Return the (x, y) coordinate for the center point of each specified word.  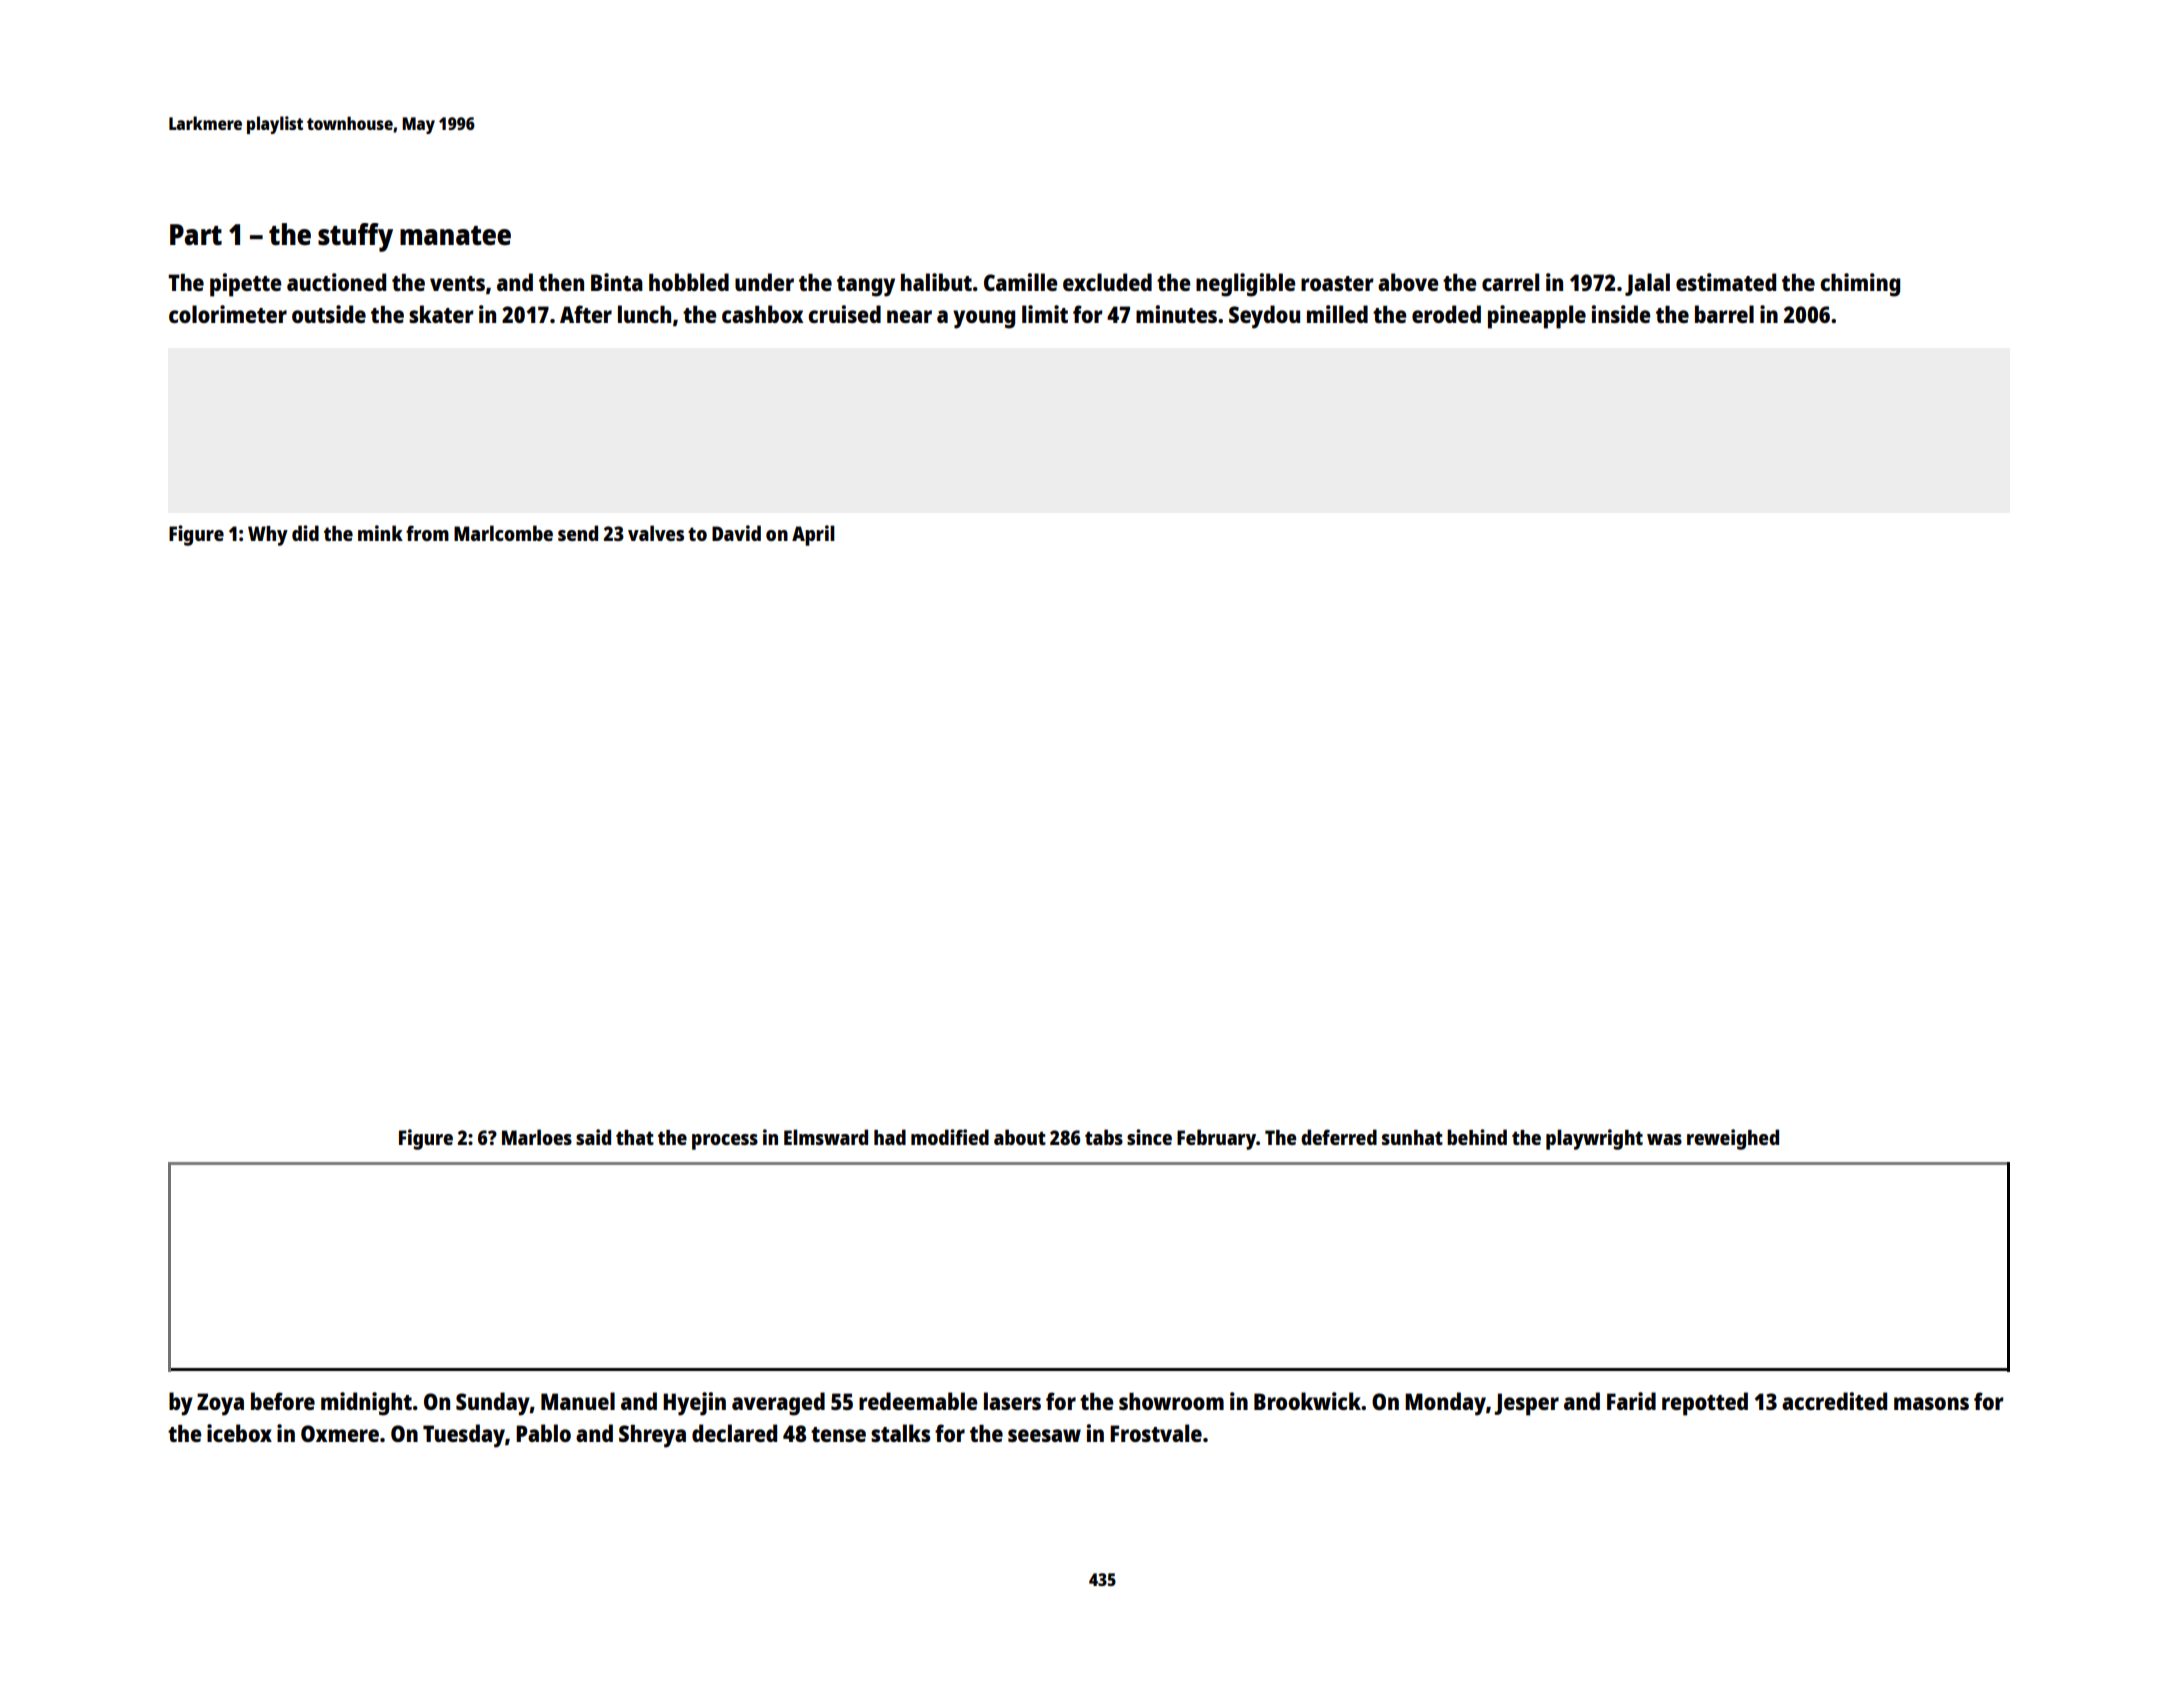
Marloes (537, 1137)
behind (1477, 1137)
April (813, 535)
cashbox (762, 314)
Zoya (220, 1404)
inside (1621, 314)
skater (441, 314)
